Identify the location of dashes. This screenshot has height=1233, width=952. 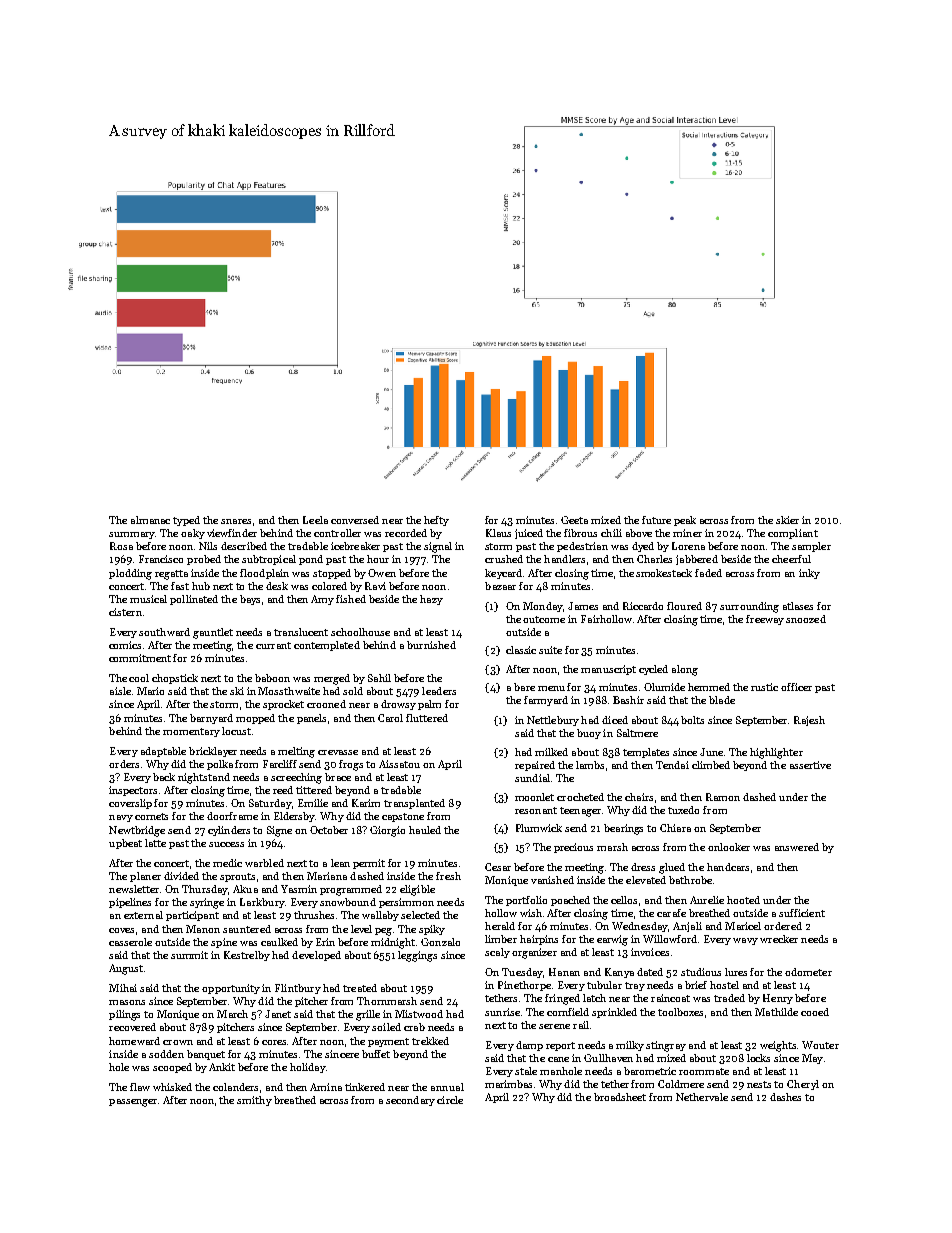
(785, 1097).
